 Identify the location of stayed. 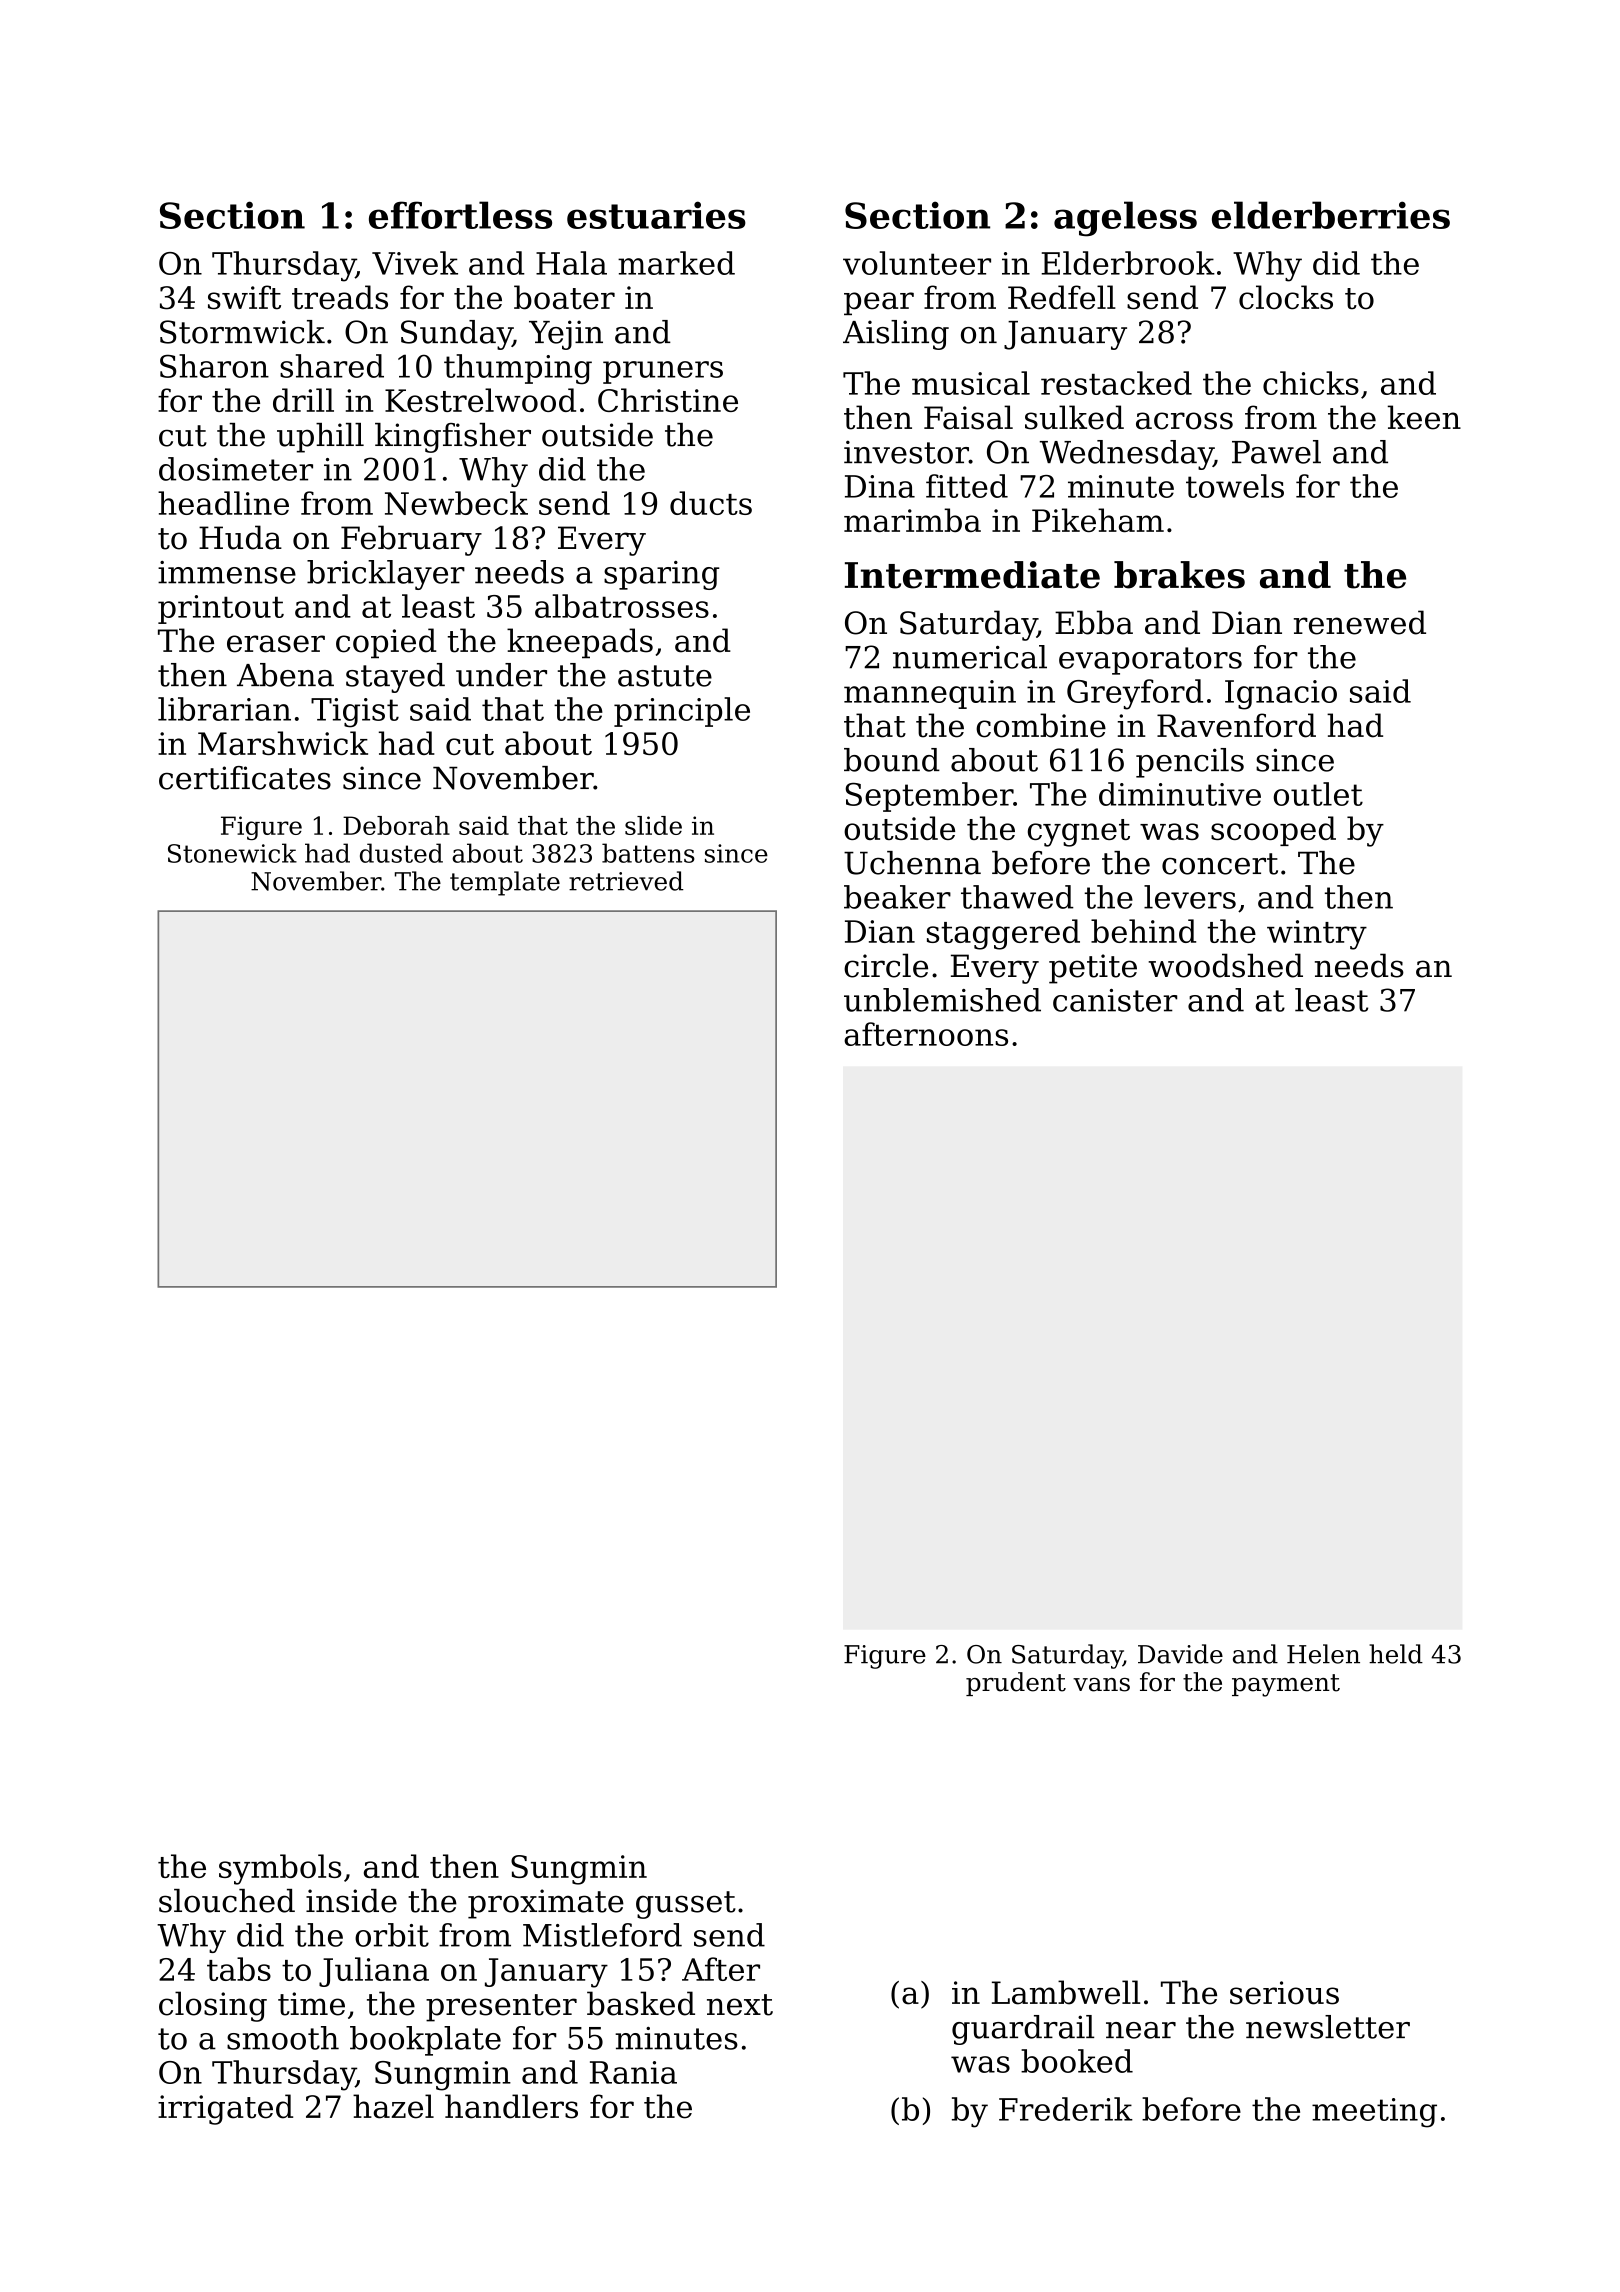
(395, 678).
